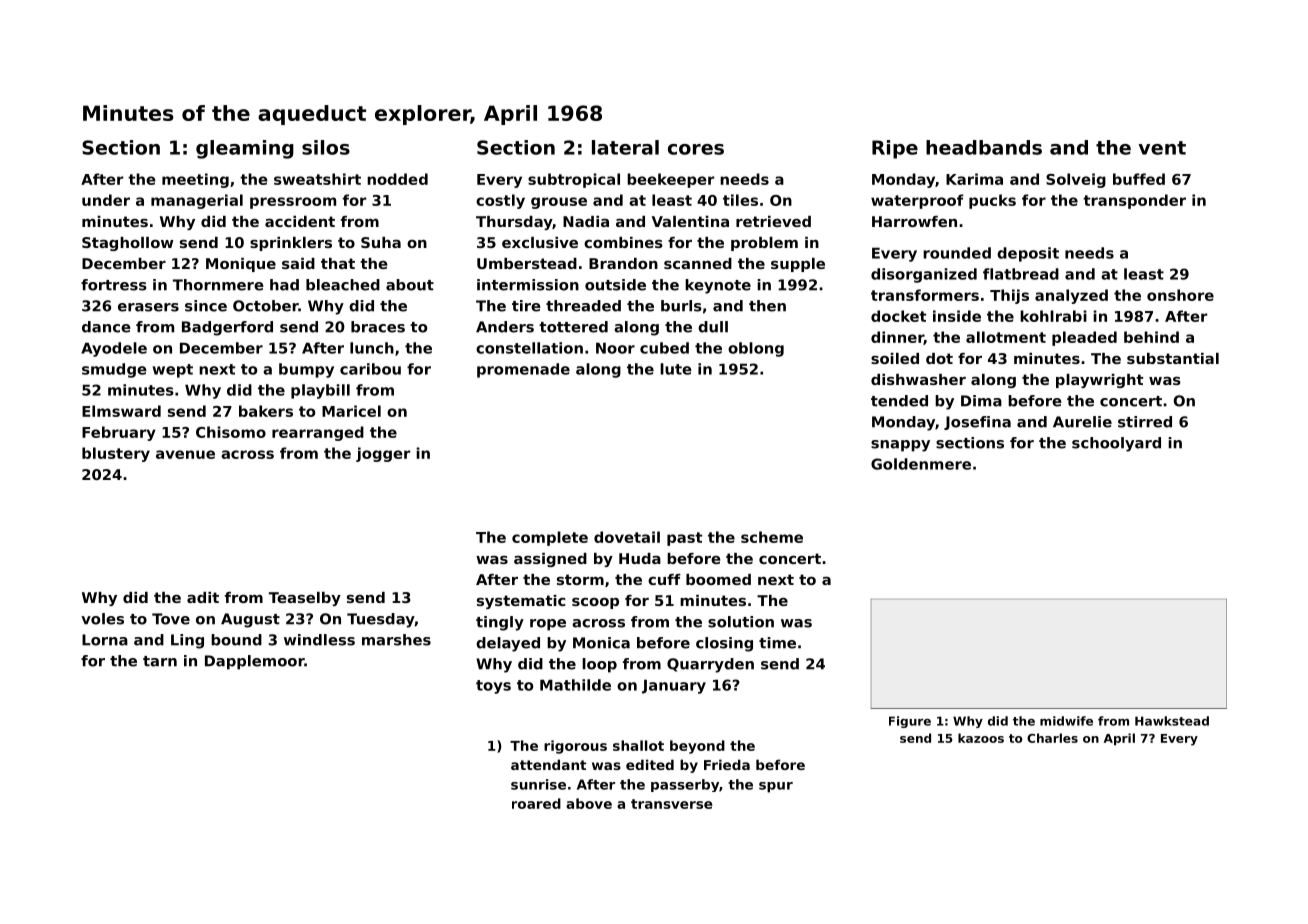  Describe the element at coordinates (776, 787) in the screenshot. I see `spur` at that location.
